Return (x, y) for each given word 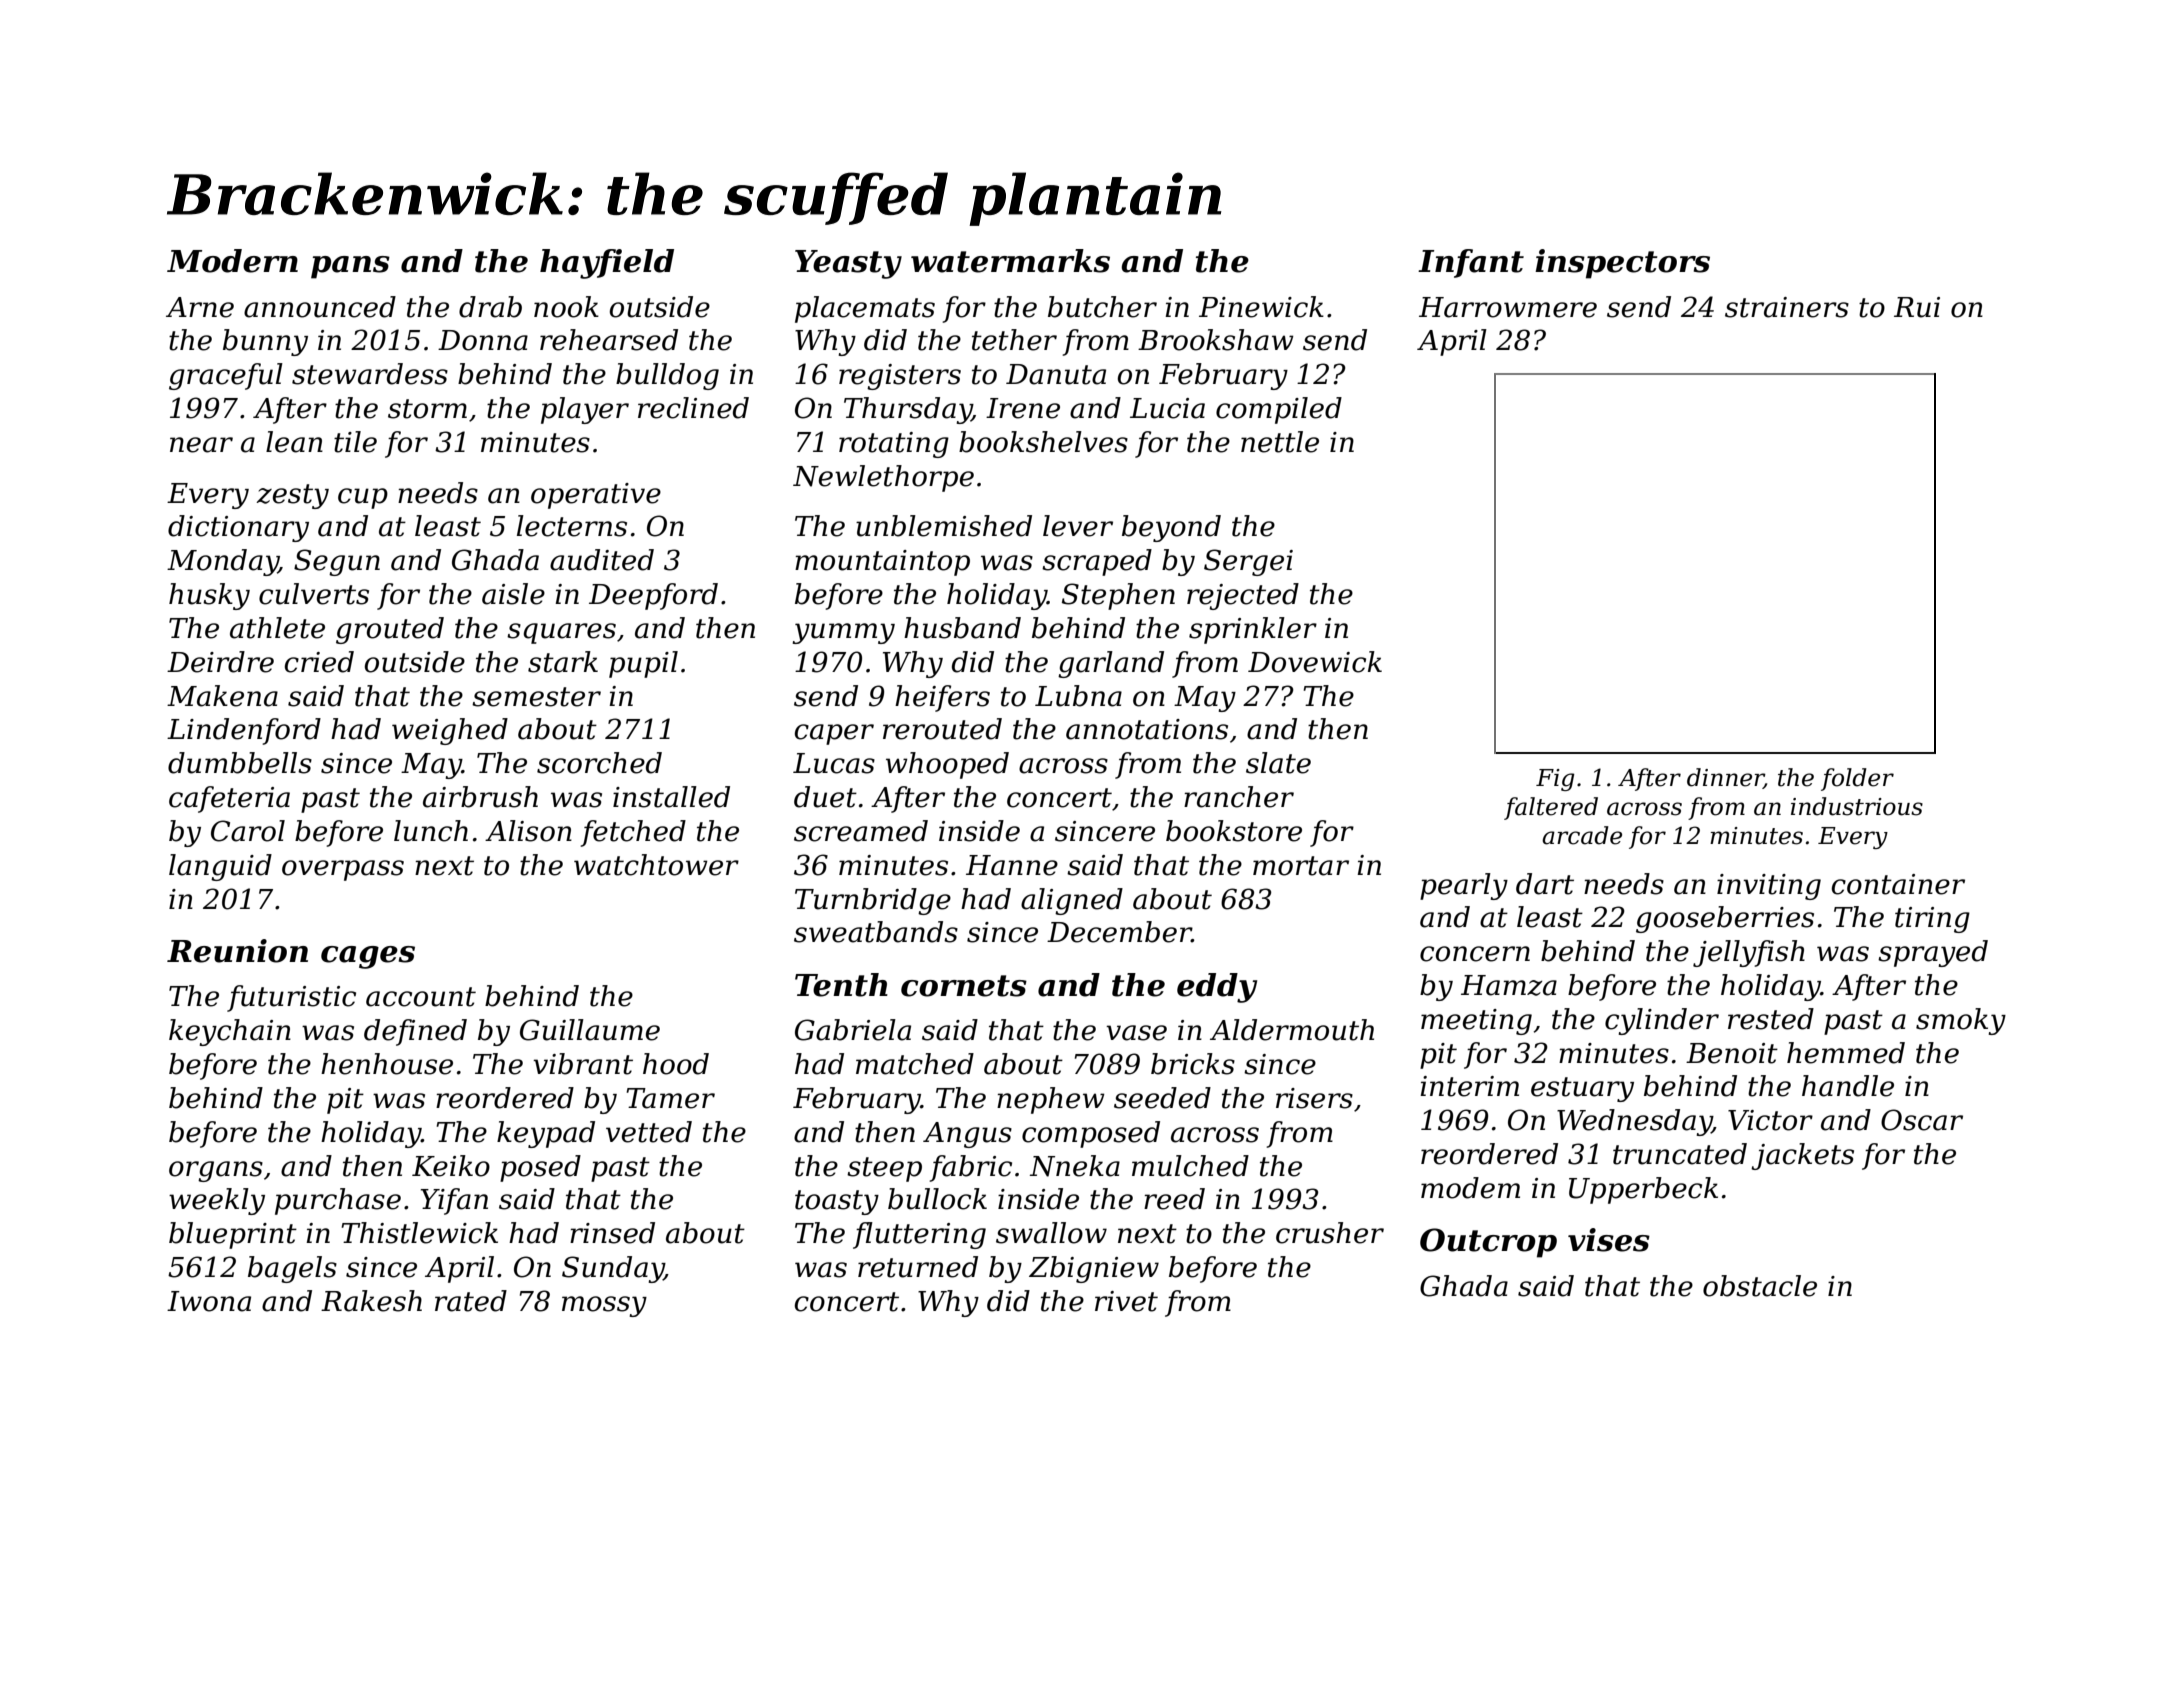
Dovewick (1315, 662)
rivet (1126, 1301)
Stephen (1118, 596)
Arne (200, 307)
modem (1470, 1188)
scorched (599, 763)
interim (1469, 1086)
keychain (230, 1032)
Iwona (209, 1301)
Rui (1917, 307)
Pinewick (1261, 307)
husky (209, 596)
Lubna (1078, 696)
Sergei (1248, 562)
